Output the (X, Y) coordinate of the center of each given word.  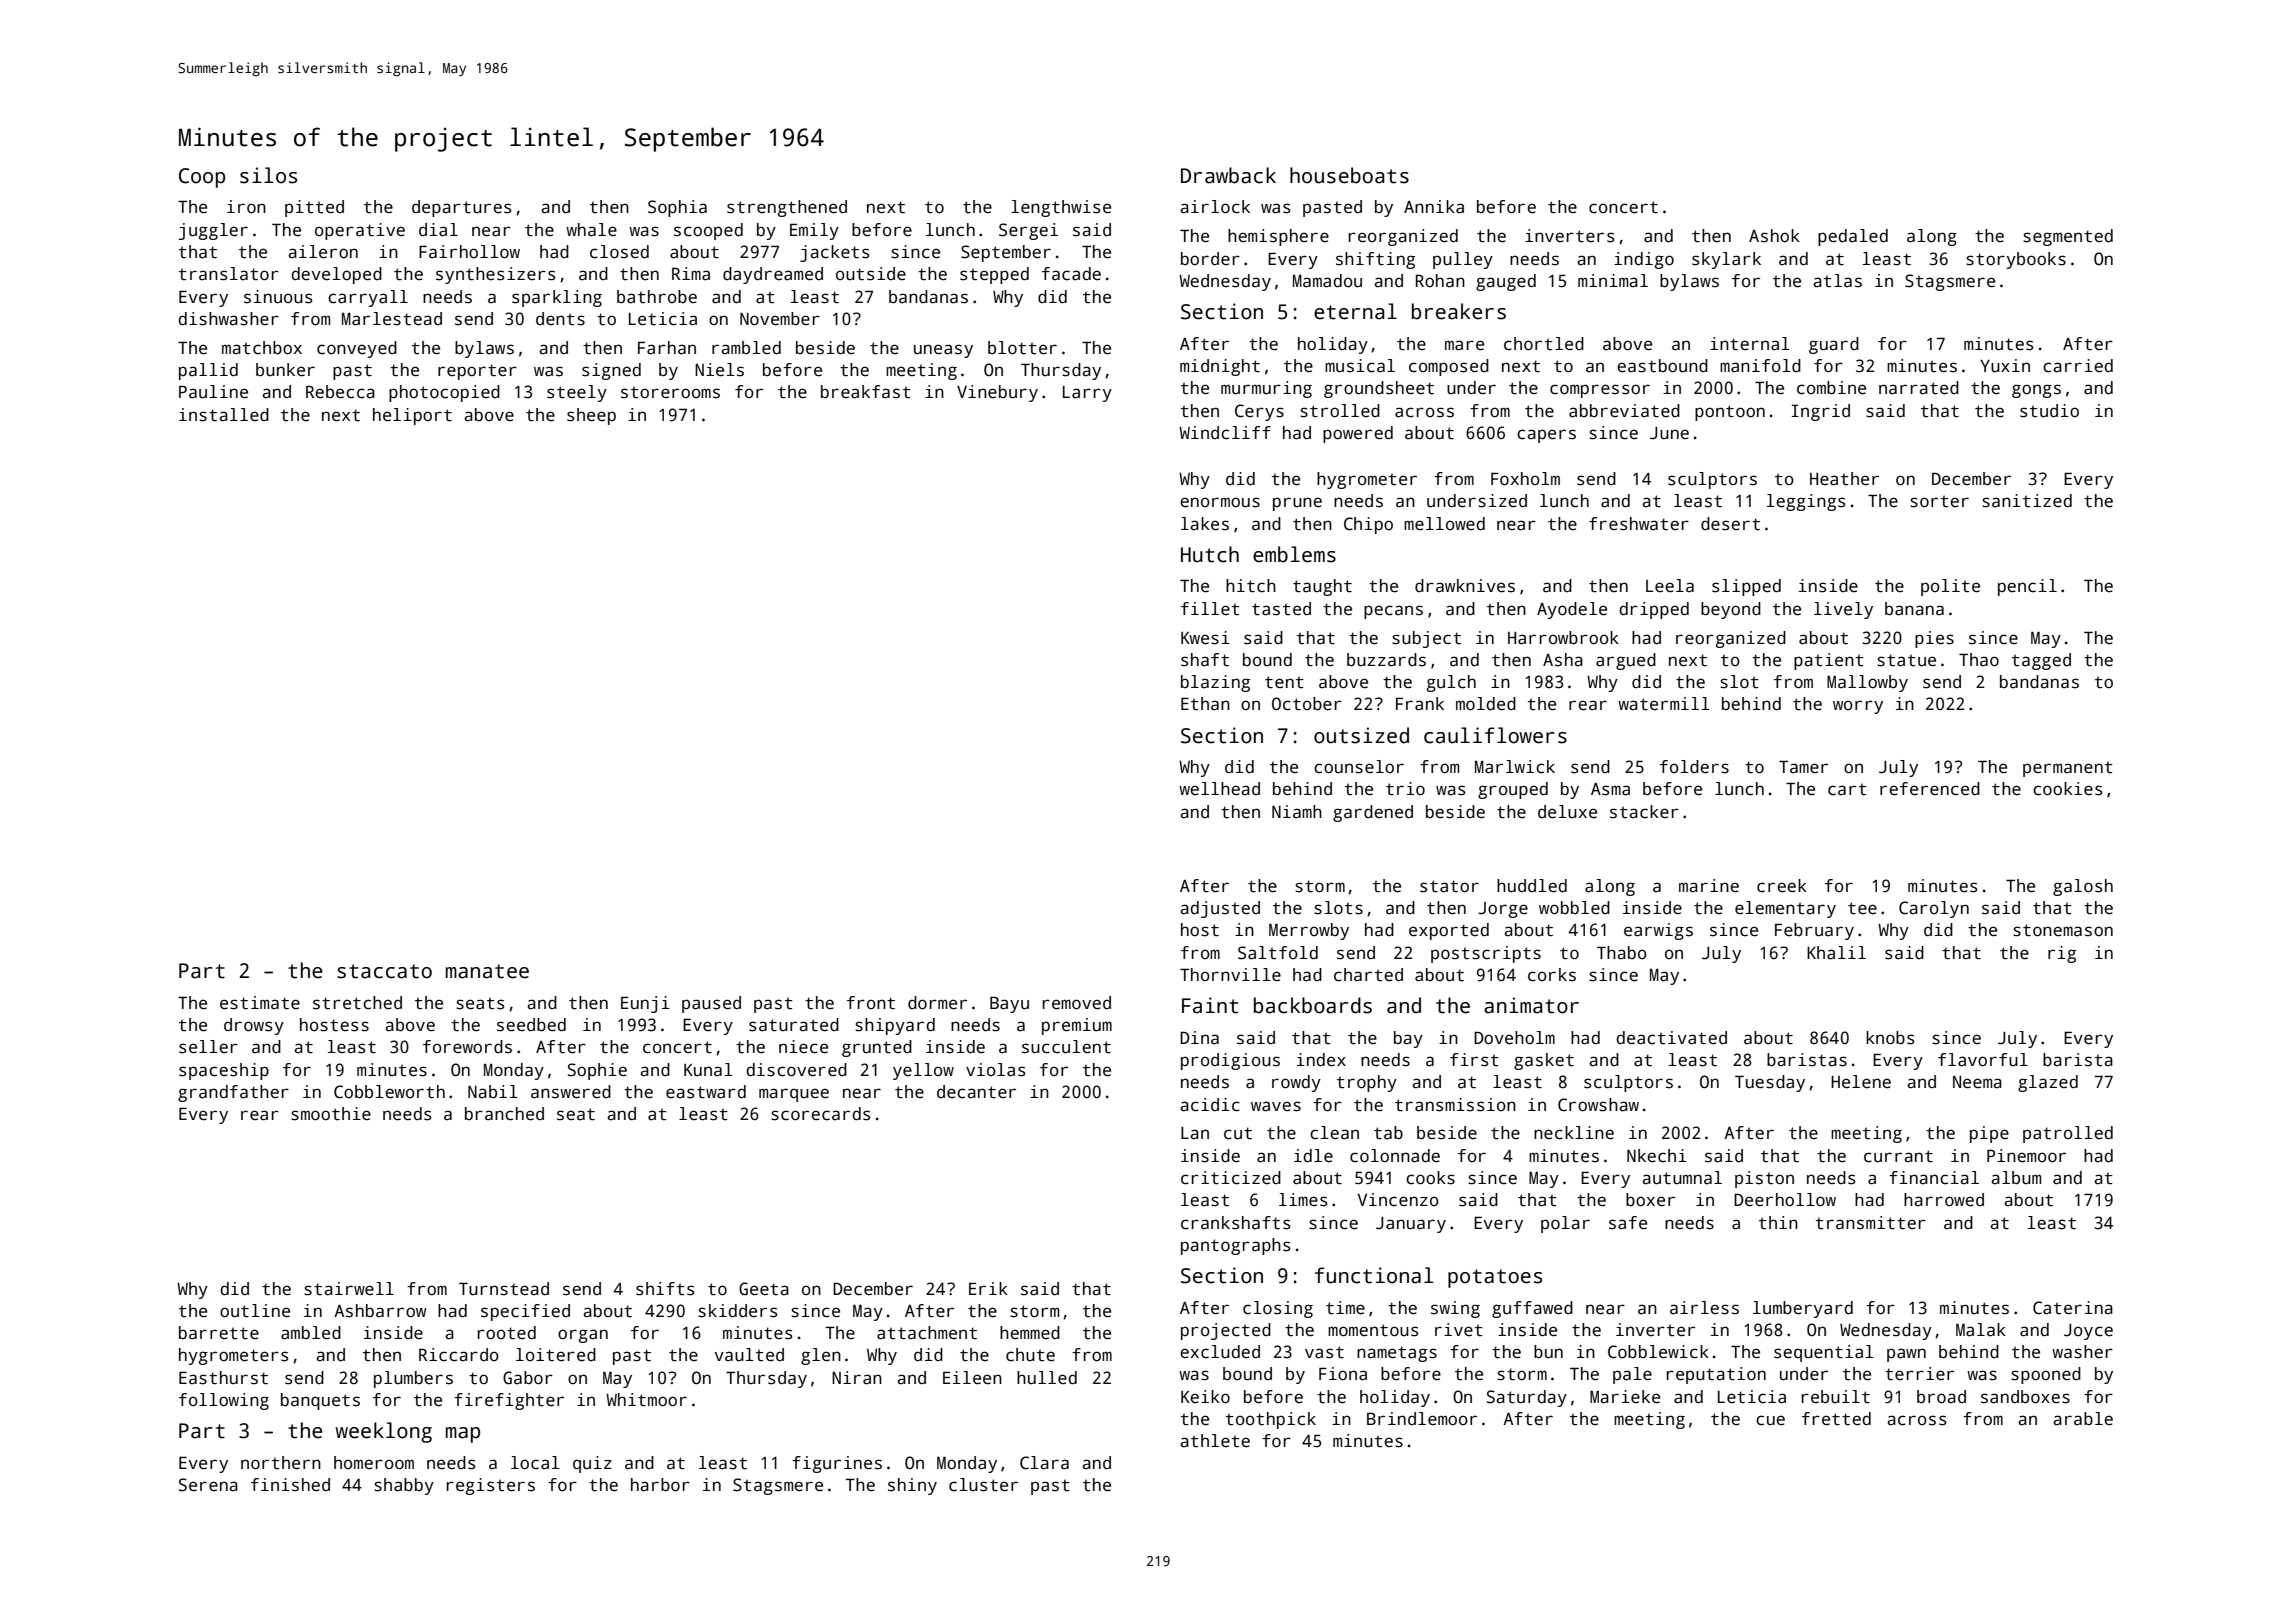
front (871, 1003)
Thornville (1230, 975)
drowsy (254, 1026)
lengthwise (1061, 208)
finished (290, 1485)
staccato (384, 971)
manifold (1760, 366)
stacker (1644, 812)
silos (268, 175)
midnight (1220, 367)
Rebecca (340, 392)
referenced (1930, 789)
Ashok (1774, 236)
